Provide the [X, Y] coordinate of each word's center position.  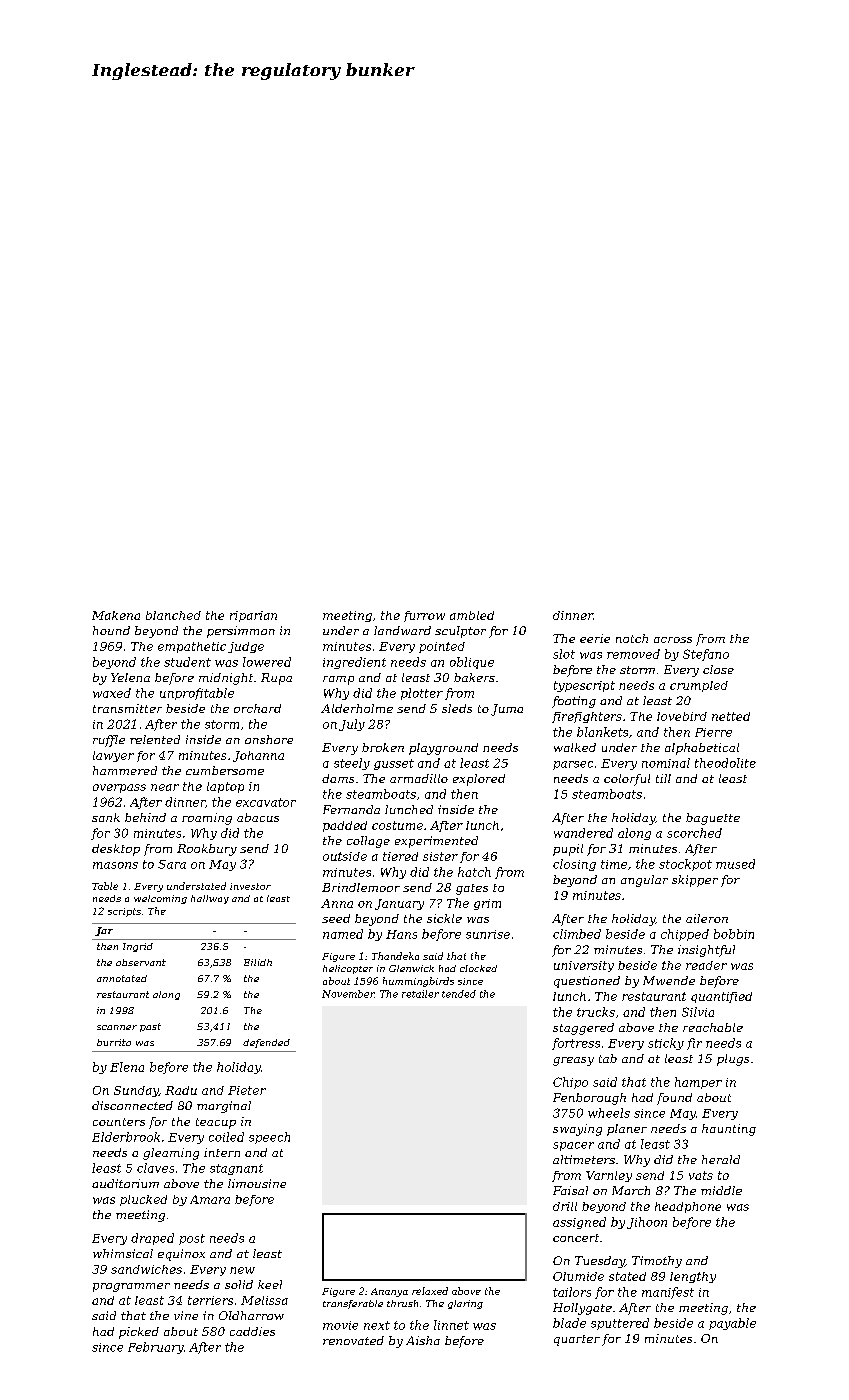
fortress [576, 1044]
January [399, 904]
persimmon [241, 632]
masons [115, 865]
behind [145, 817]
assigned [579, 1223]
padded [345, 826]
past [150, 1027]
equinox [181, 1255]
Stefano [706, 655]
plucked [143, 1200]
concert [576, 1238]
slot [564, 654]
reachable [713, 1027]
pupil [568, 850]
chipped [685, 935]
